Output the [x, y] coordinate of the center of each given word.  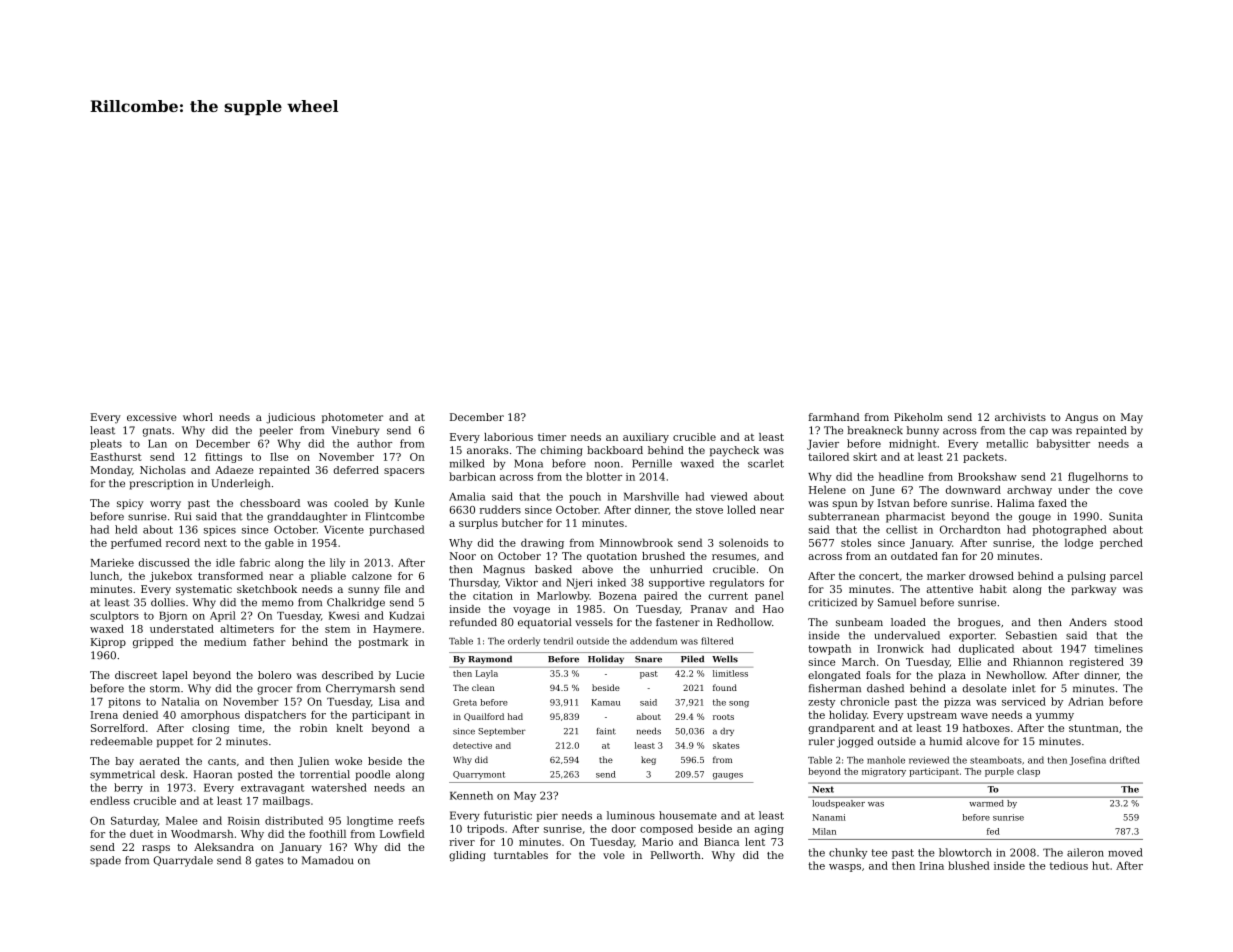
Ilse [279, 456]
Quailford [484, 717]
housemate [688, 815]
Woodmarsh [202, 834]
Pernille [652, 463]
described [348, 675]
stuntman [1094, 728]
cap [1039, 432]
